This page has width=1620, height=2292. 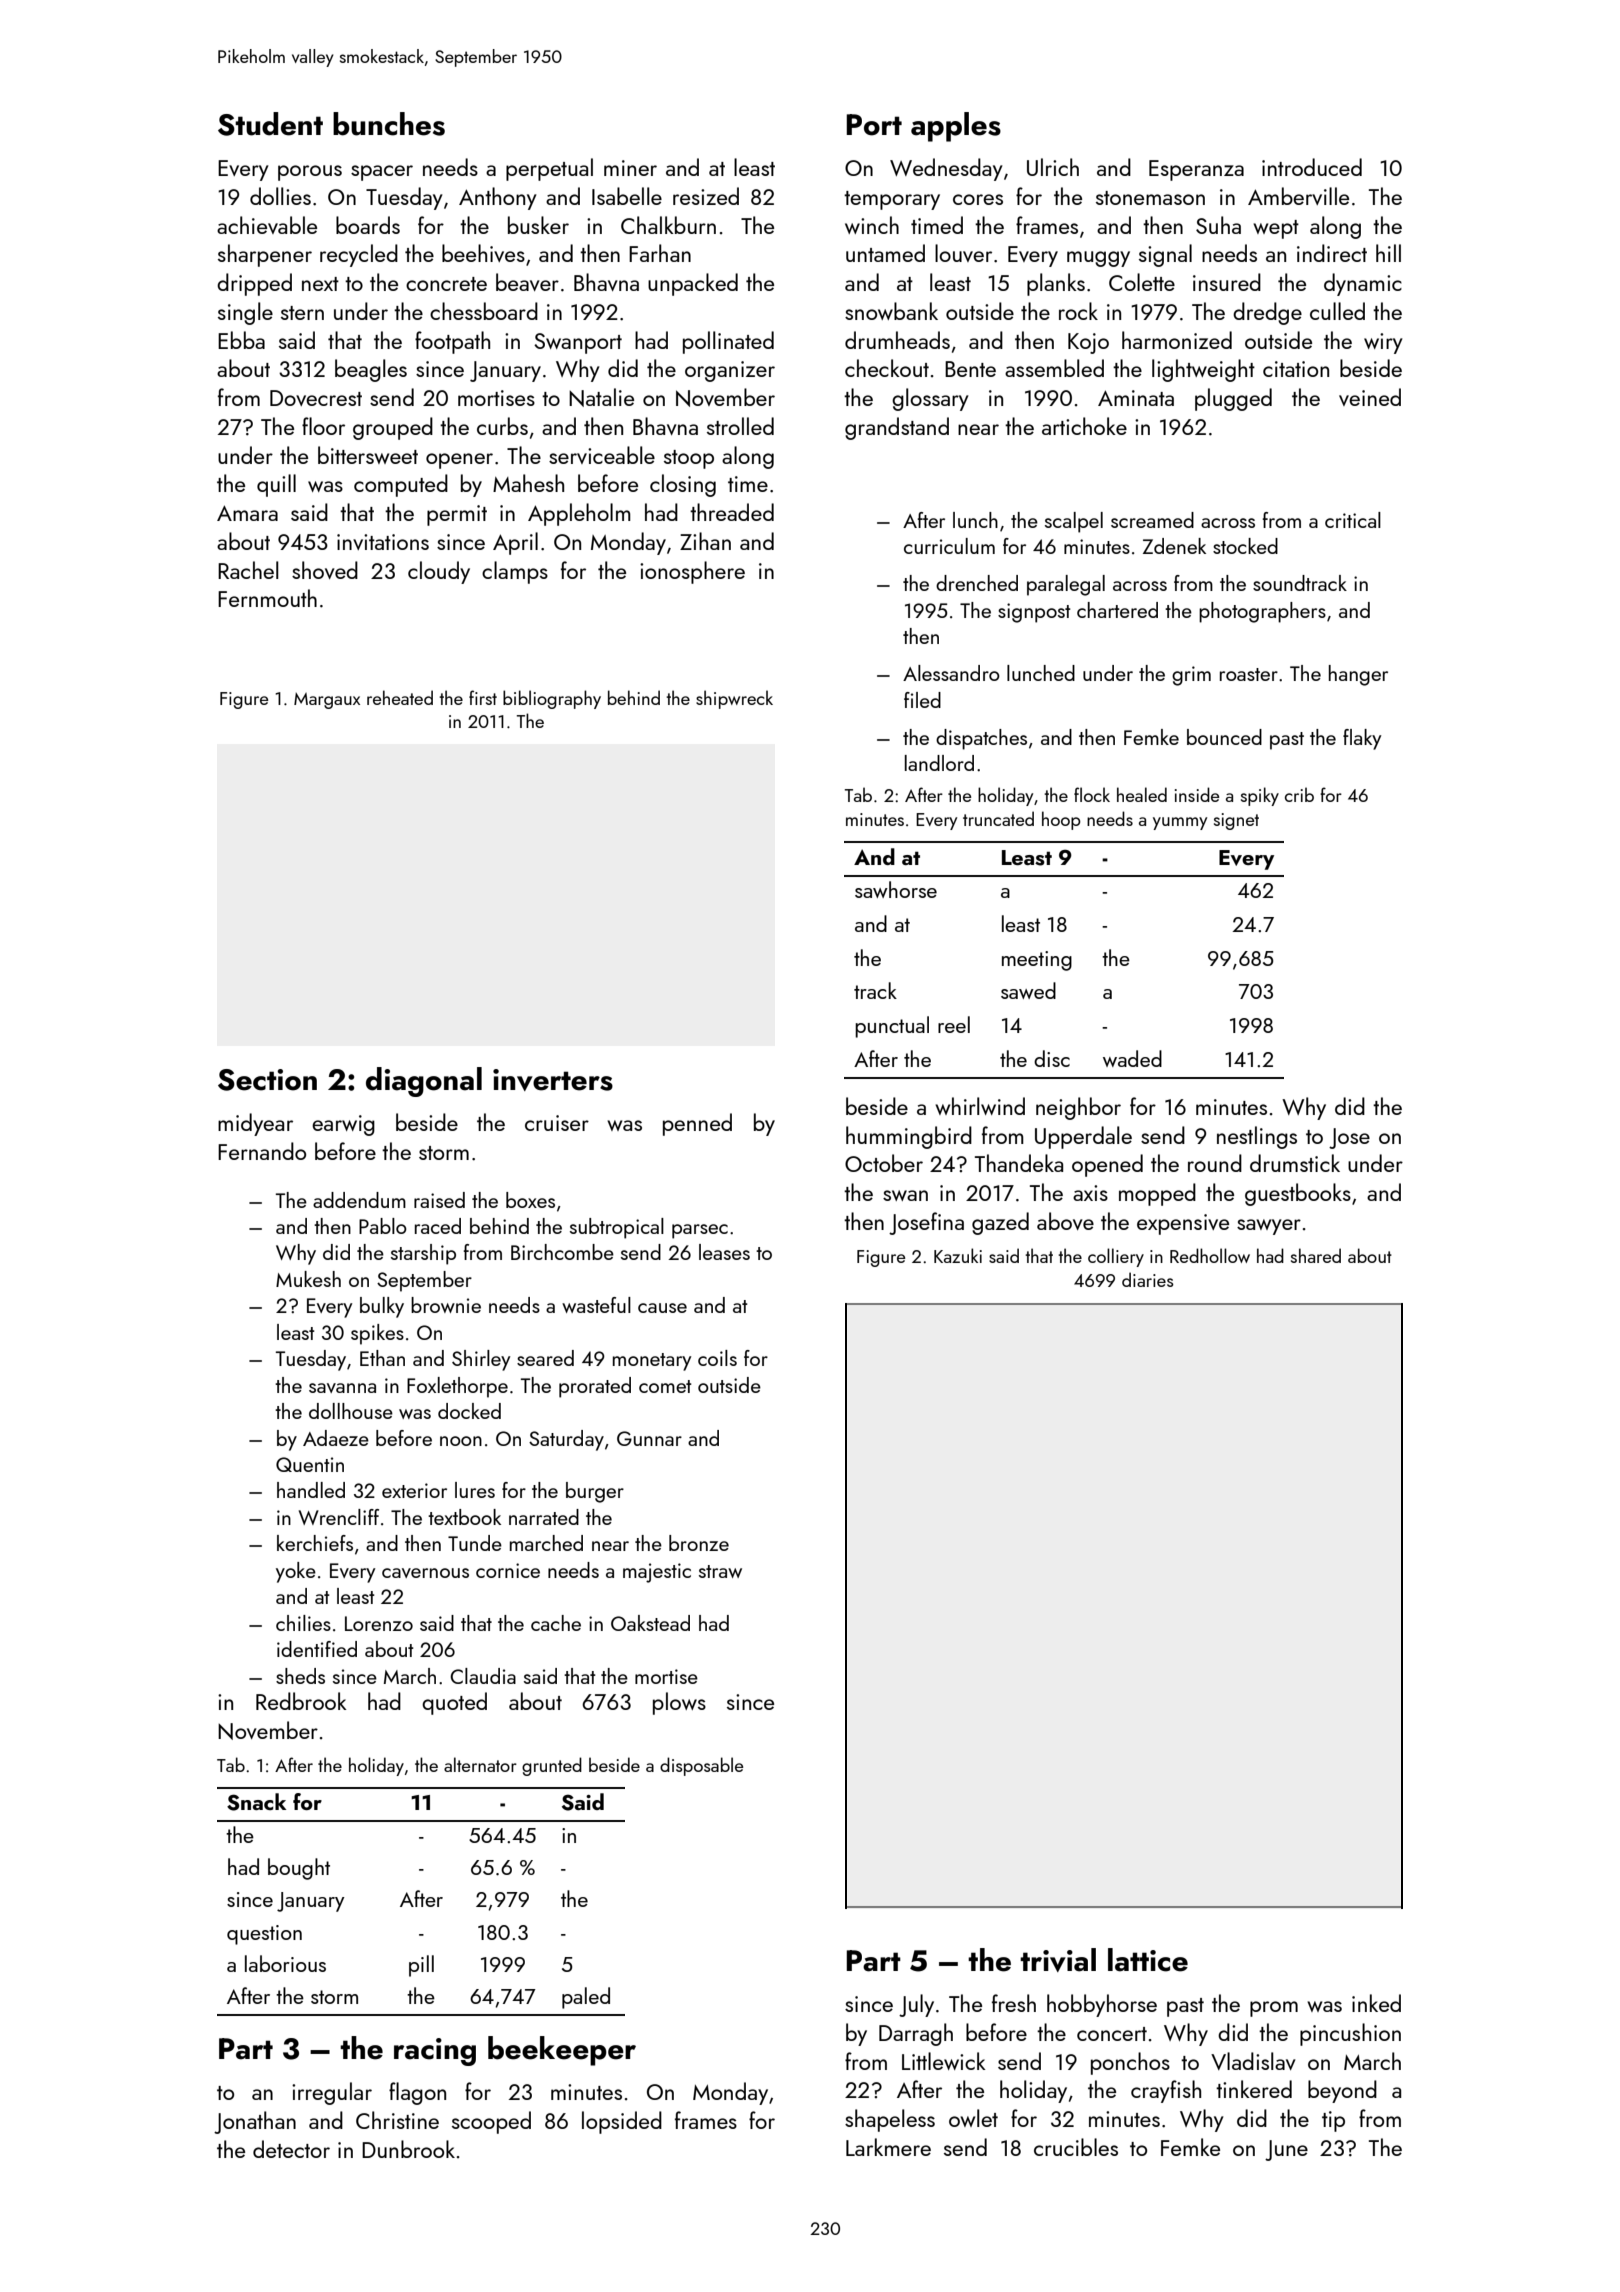 What do you see at coordinates (977, 583) in the page?
I see `drenched` at bounding box center [977, 583].
